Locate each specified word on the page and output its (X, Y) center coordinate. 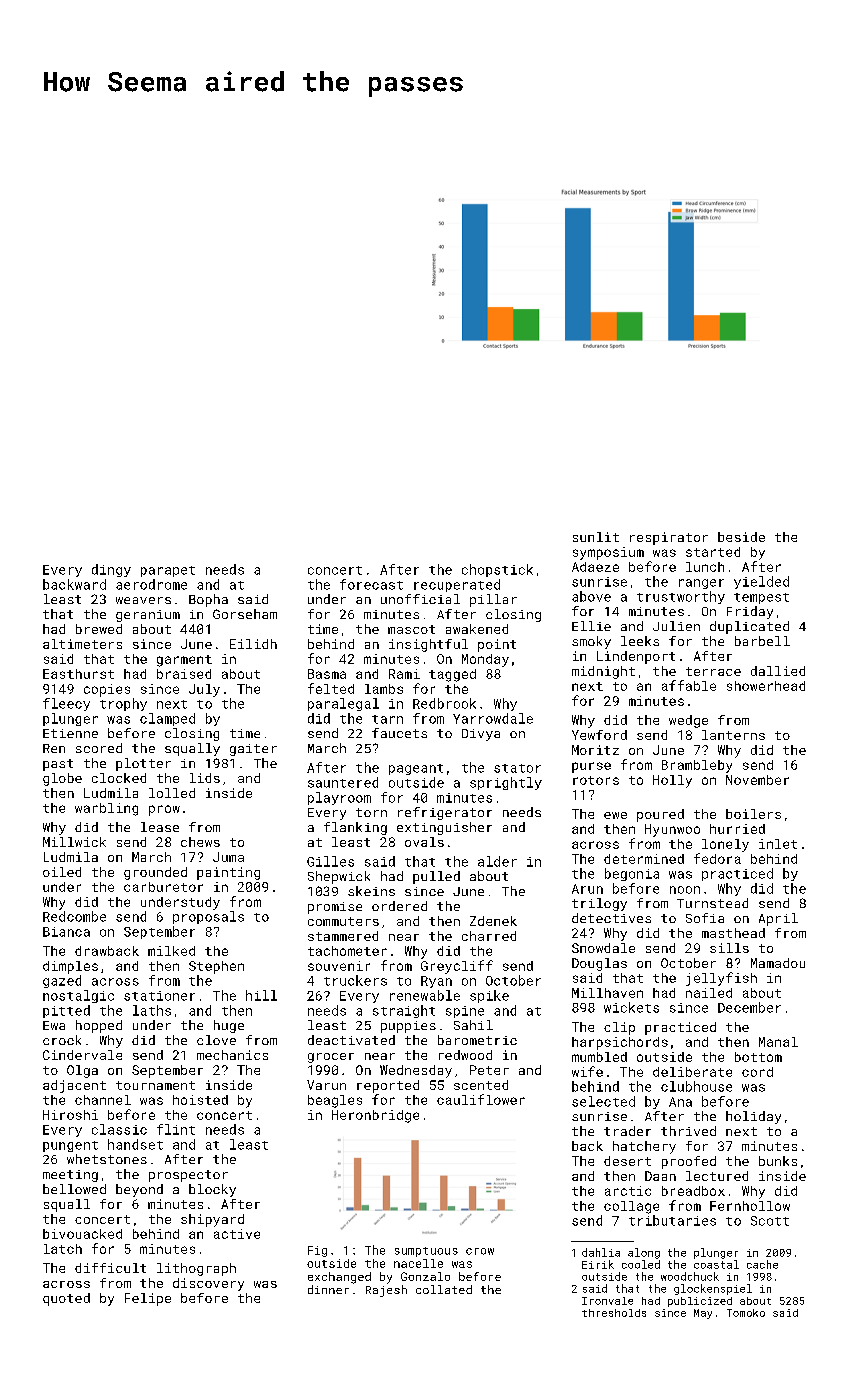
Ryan (436, 982)
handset (135, 1144)
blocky (212, 1190)
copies (107, 690)
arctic (628, 1191)
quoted (66, 1299)
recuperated (457, 585)
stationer (159, 996)
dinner (328, 1289)
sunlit (596, 537)
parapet (168, 571)
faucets (399, 733)
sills (729, 948)
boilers (753, 814)
